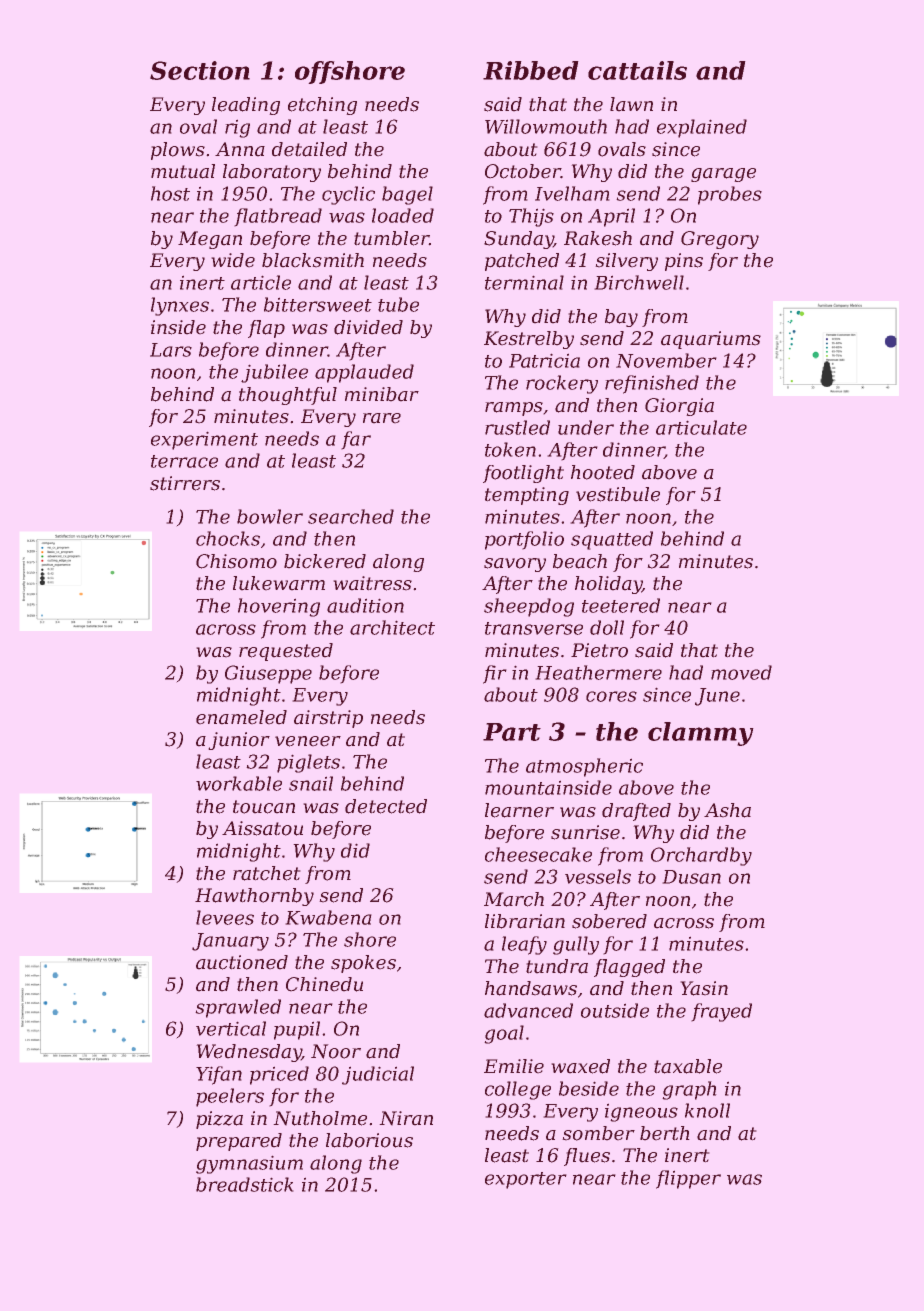 The image size is (924, 1311). What do you see at coordinates (398, 304) in the screenshot?
I see `tube` at bounding box center [398, 304].
